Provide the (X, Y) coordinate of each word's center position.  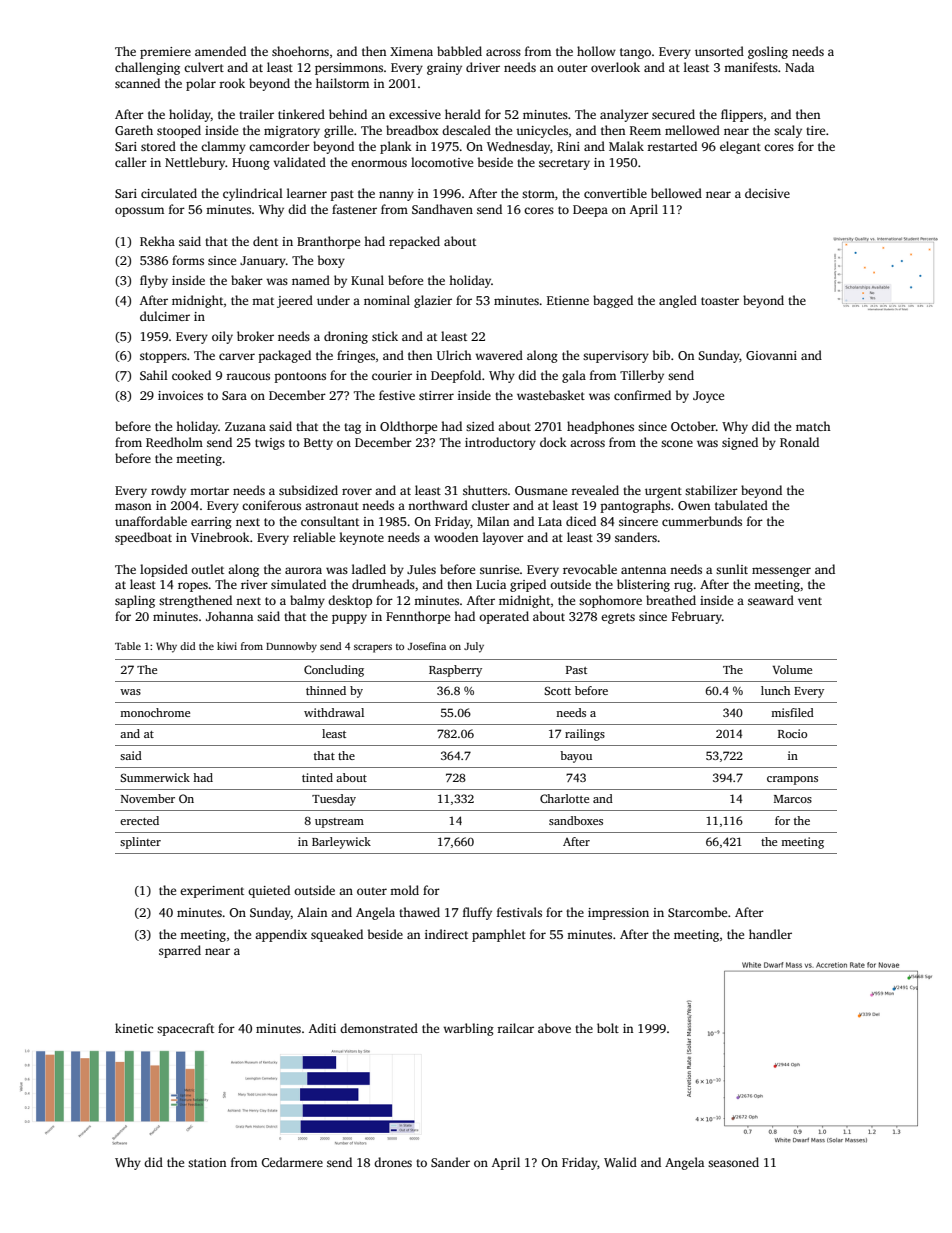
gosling (768, 52)
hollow (596, 51)
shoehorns (300, 51)
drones (393, 1162)
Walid (620, 1162)
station (207, 1162)
